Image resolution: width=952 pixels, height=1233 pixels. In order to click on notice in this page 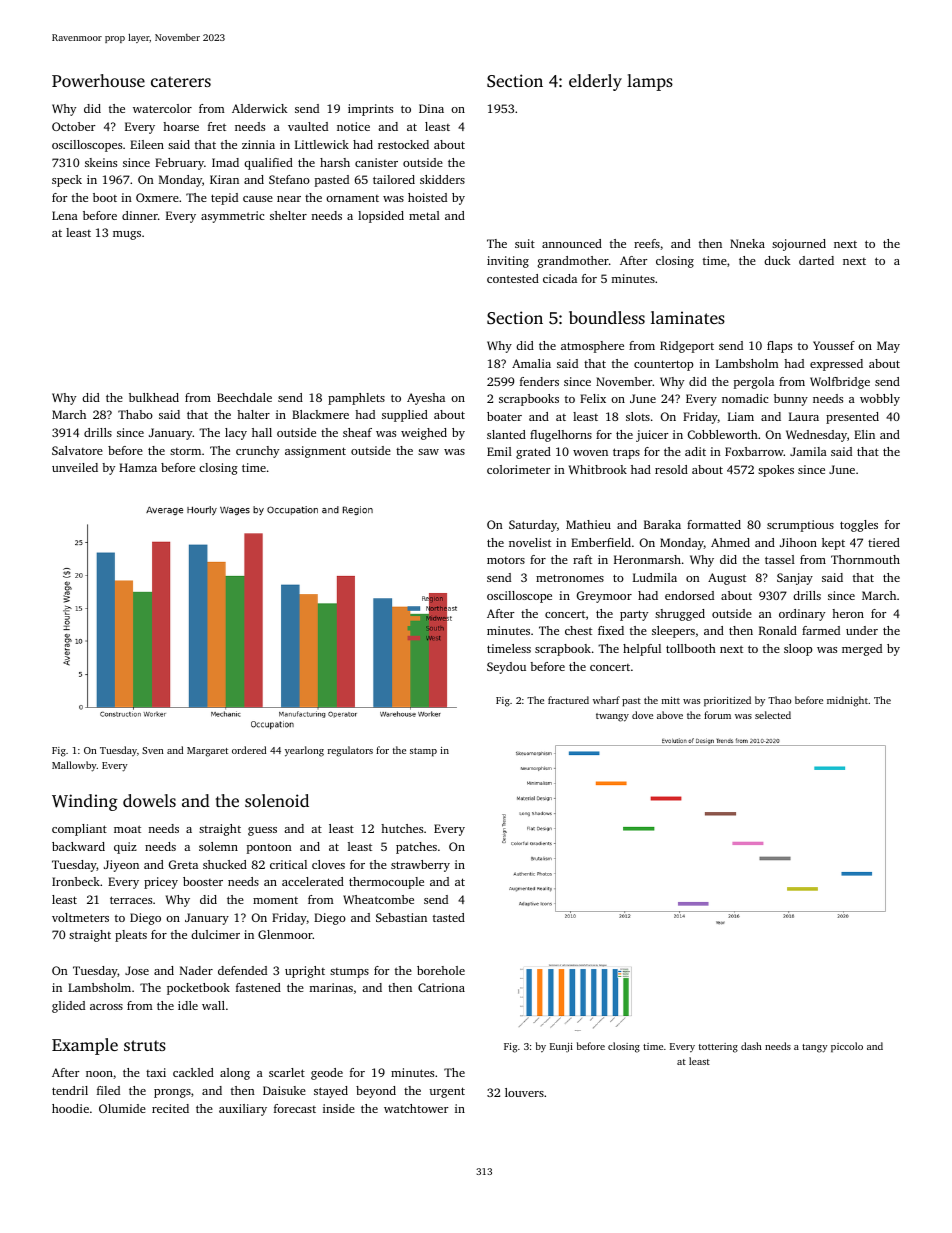, I will do `click(353, 126)`.
